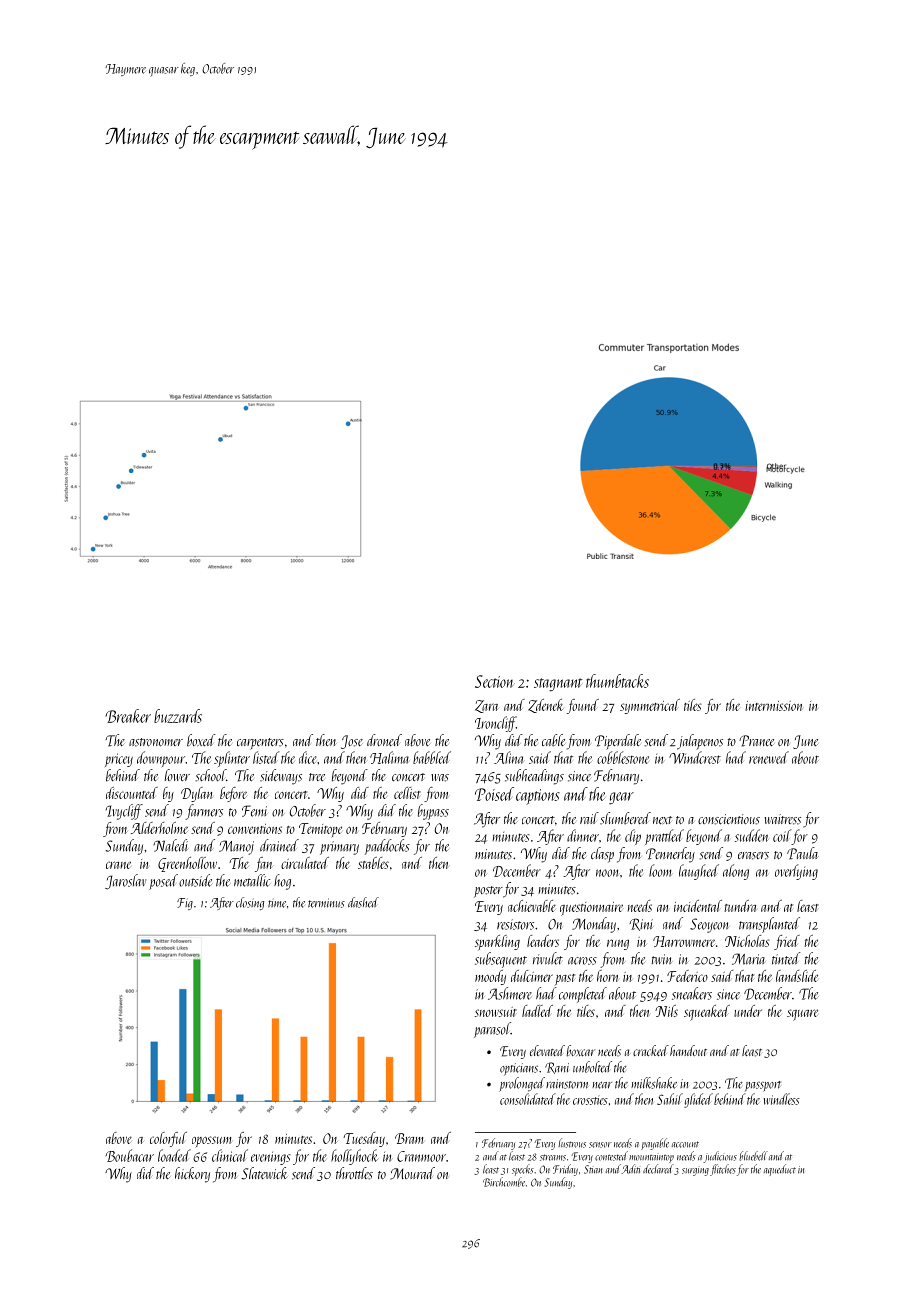 Image resolution: width=924 pixels, height=1308 pixels. Describe the element at coordinates (796, 872) in the page. I see `overlying` at that location.
